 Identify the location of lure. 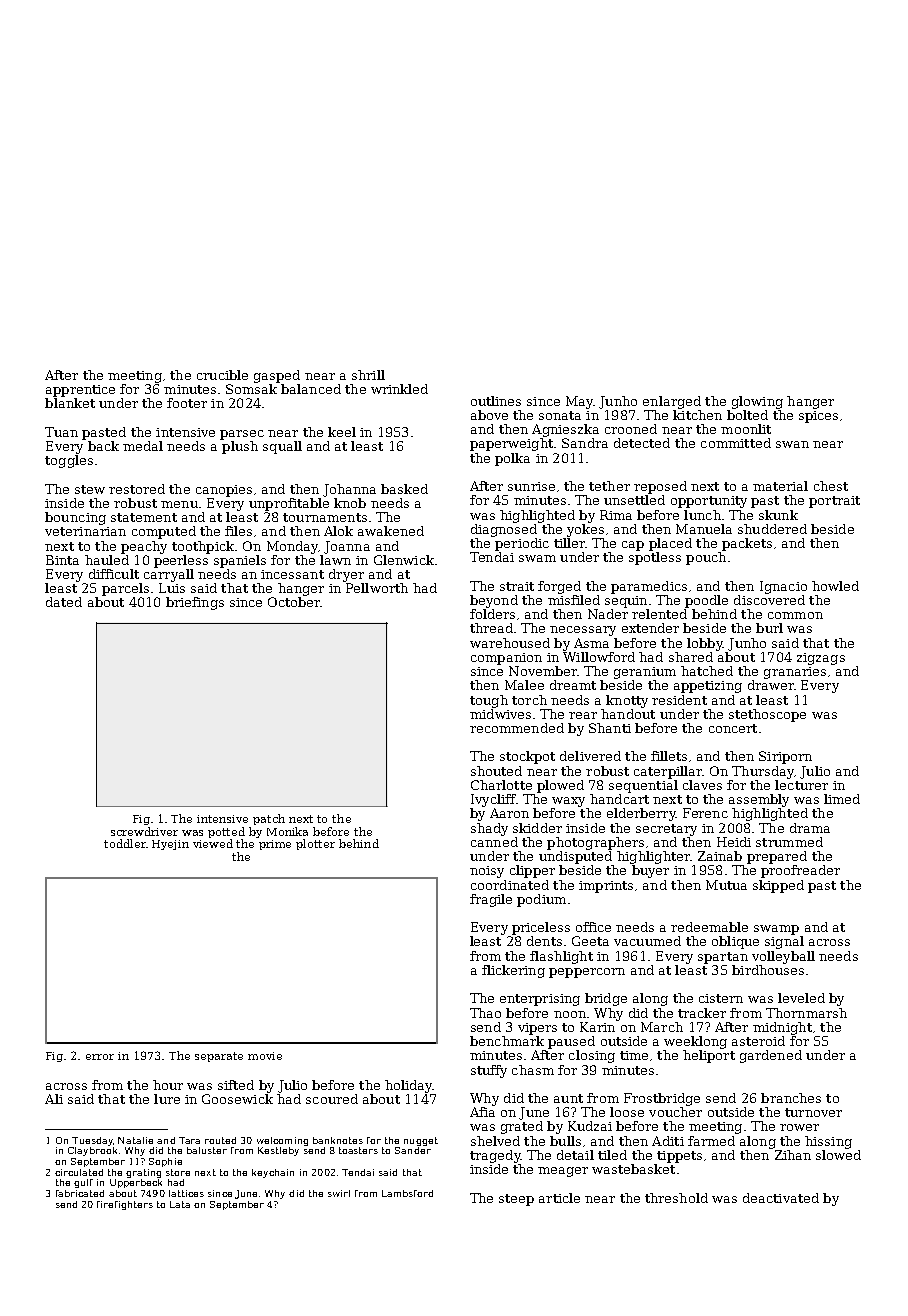
(167, 1099).
